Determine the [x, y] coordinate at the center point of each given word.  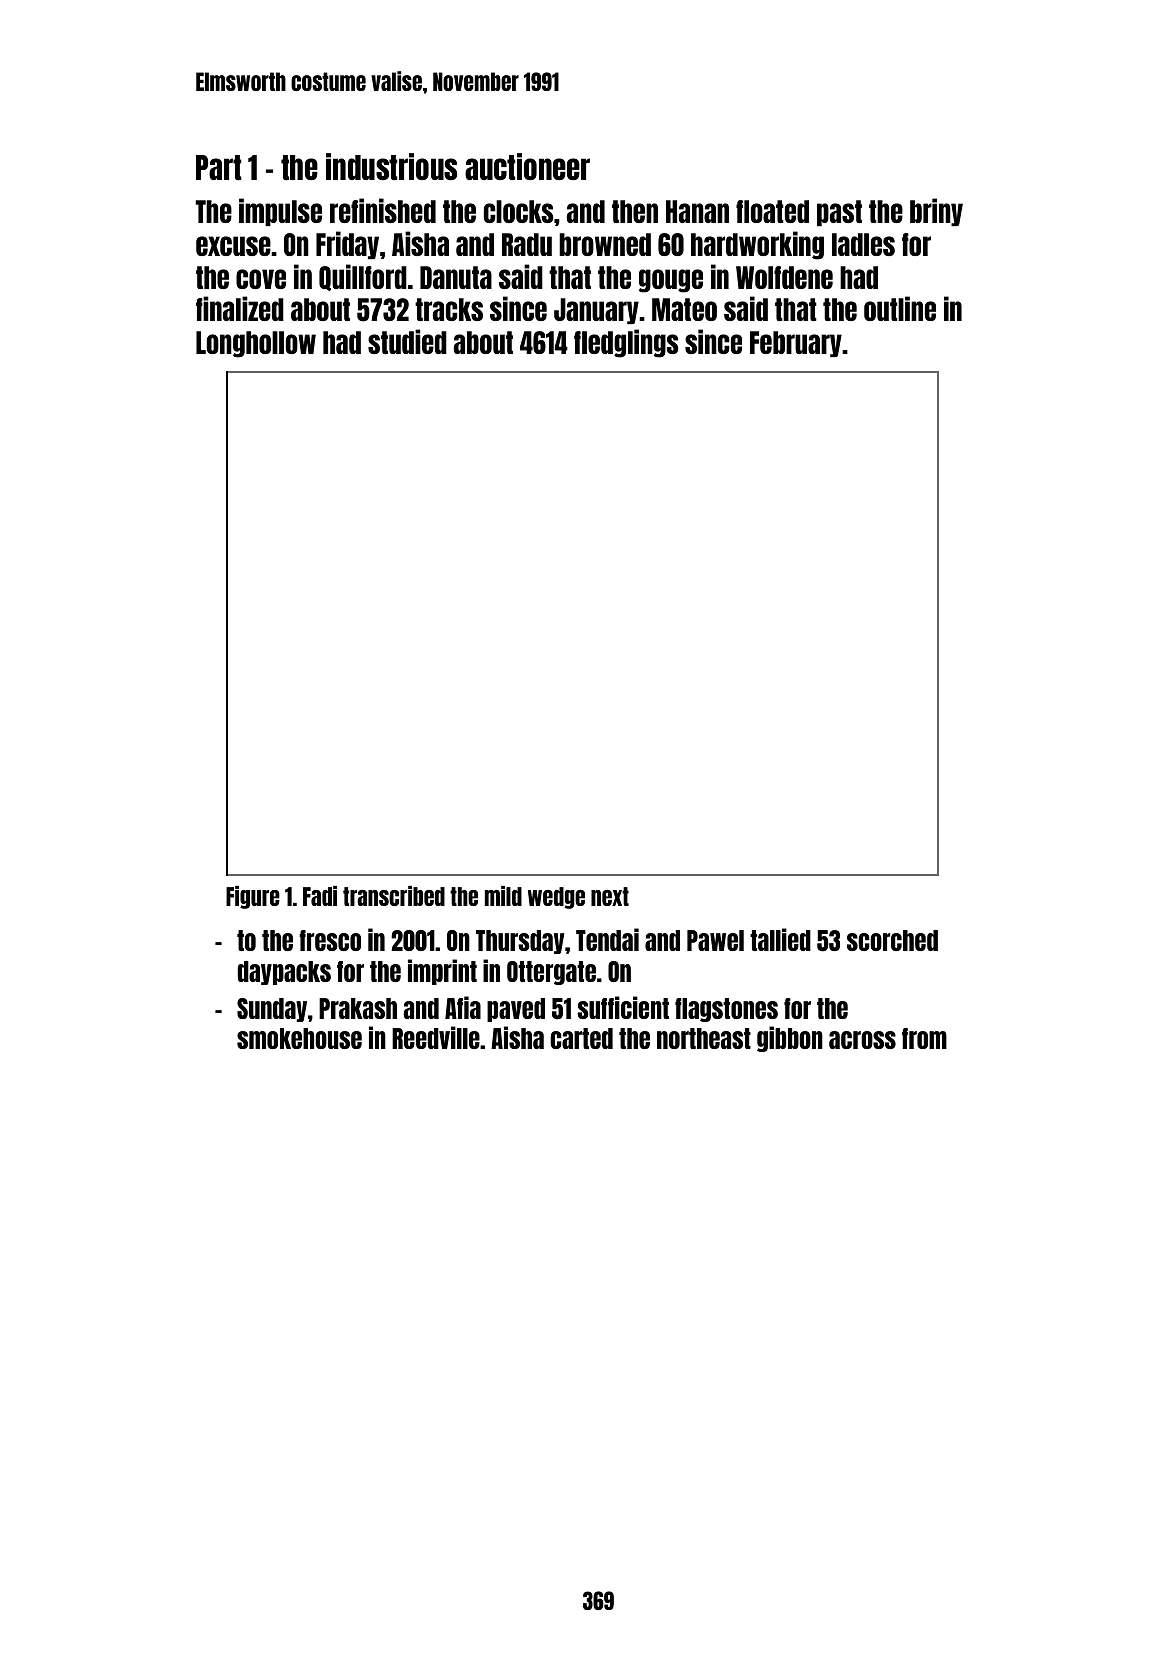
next [610, 896]
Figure [253, 897]
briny [936, 212]
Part [219, 167]
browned [605, 244]
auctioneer [527, 166]
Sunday [272, 1010]
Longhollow [256, 344]
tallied [780, 939]
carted [581, 1038]
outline [900, 308]
